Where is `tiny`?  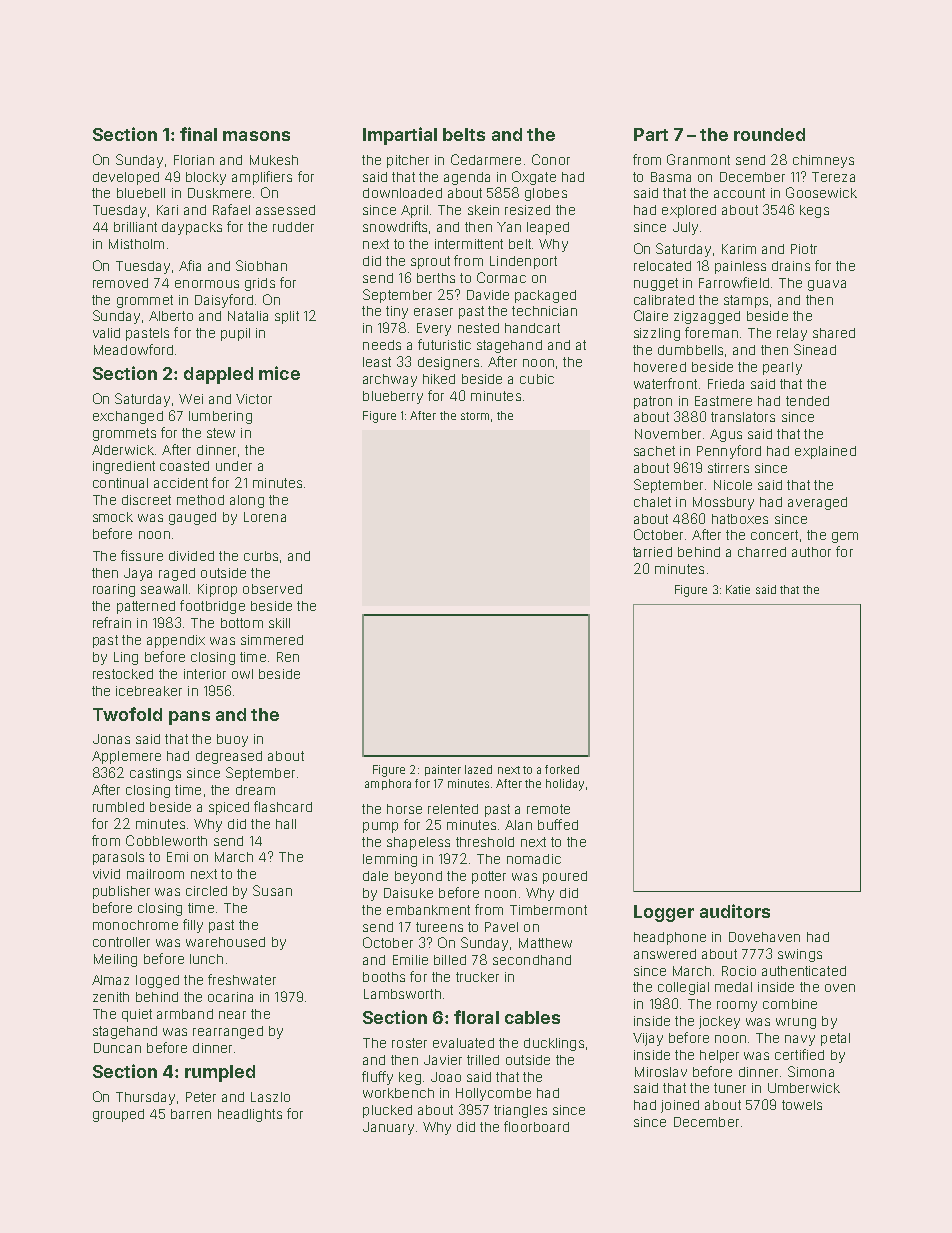 tiny is located at coordinates (397, 312).
